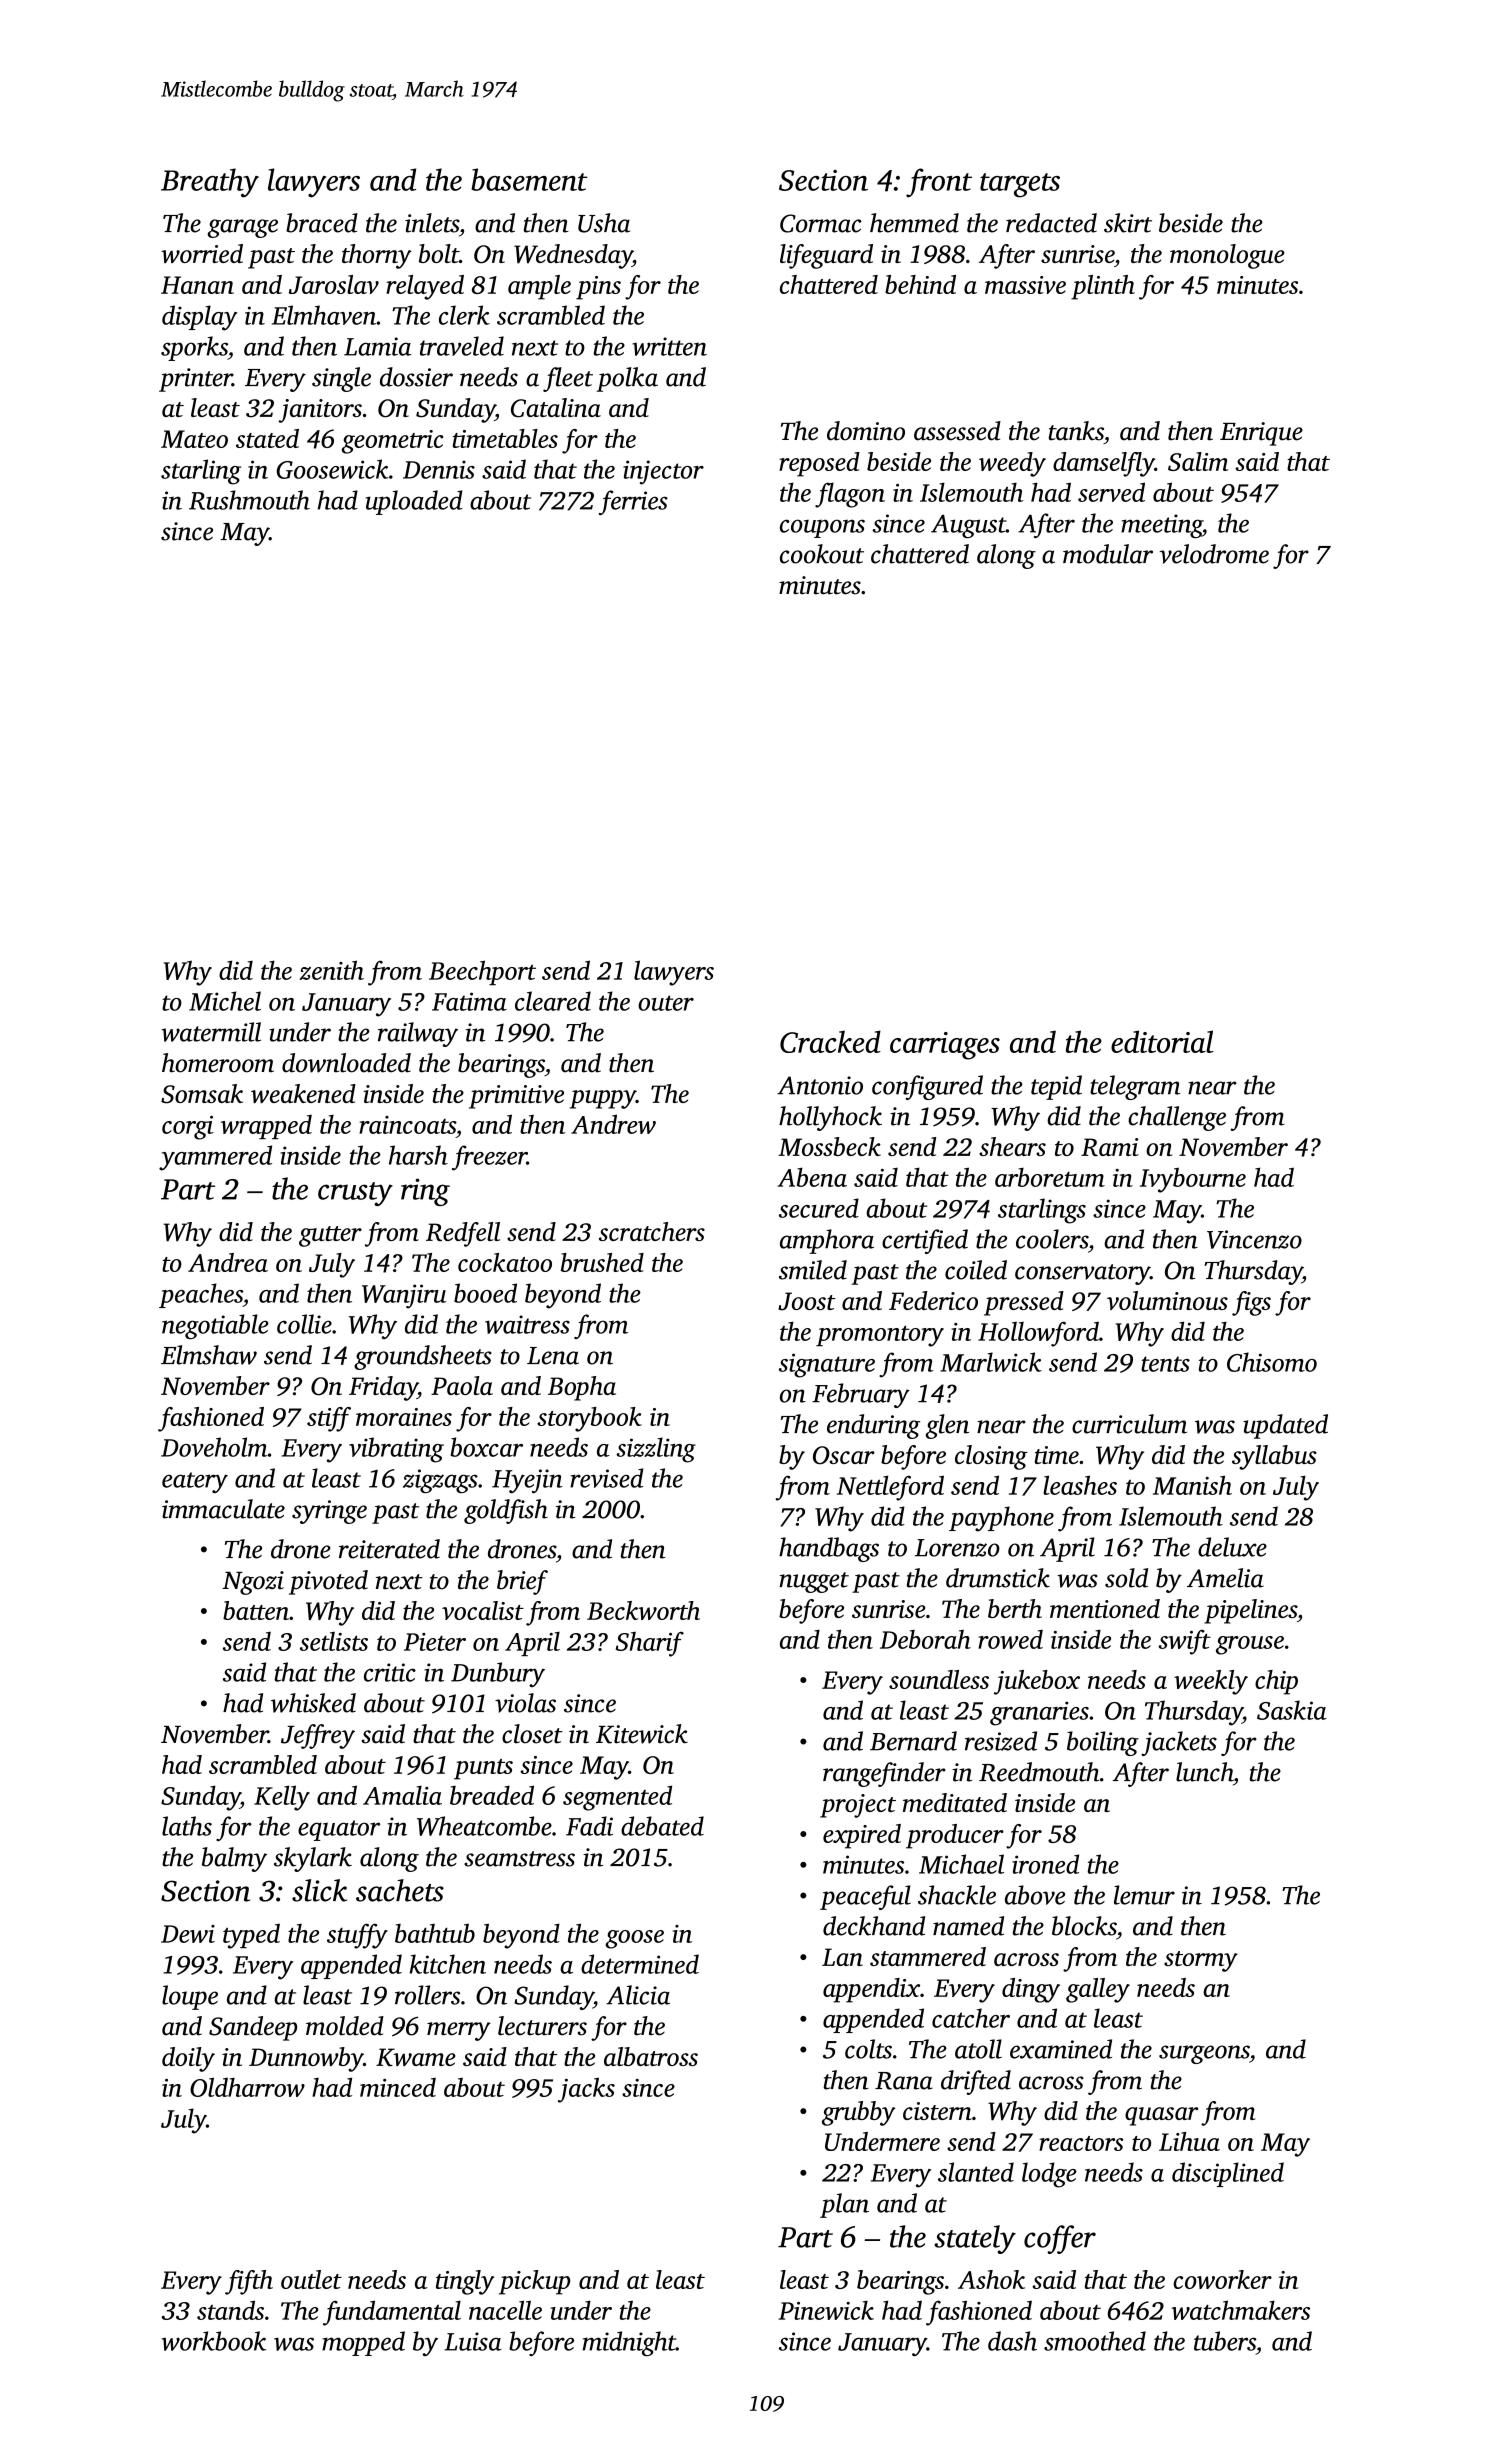  What do you see at coordinates (604, 223) in the image?
I see `Usha` at bounding box center [604, 223].
